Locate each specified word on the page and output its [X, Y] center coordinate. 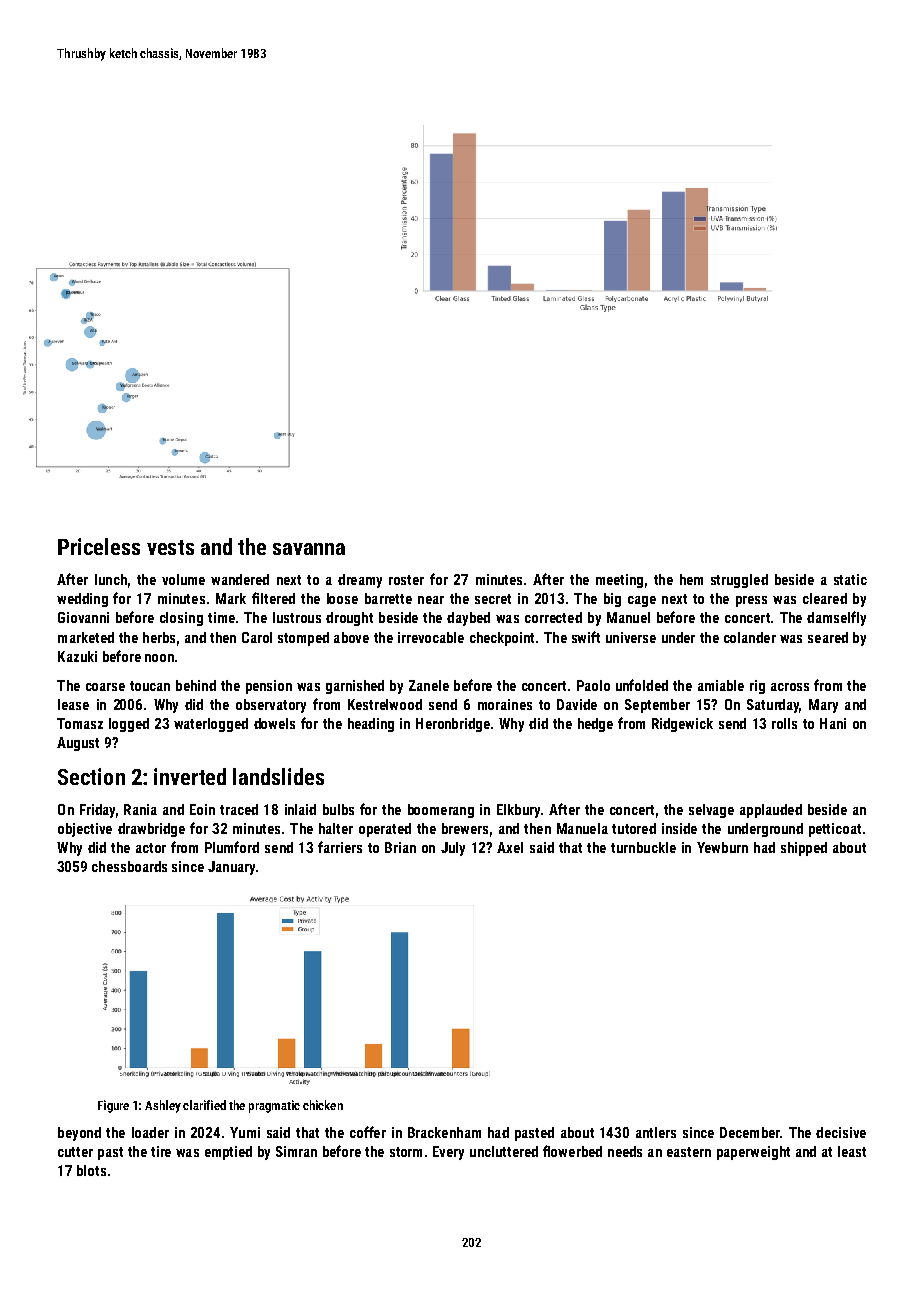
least [852, 1151]
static [850, 579]
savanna [309, 549]
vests [170, 547]
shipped [804, 849]
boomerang [441, 811]
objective [85, 830]
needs [625, 1151]
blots [91, 1170]
